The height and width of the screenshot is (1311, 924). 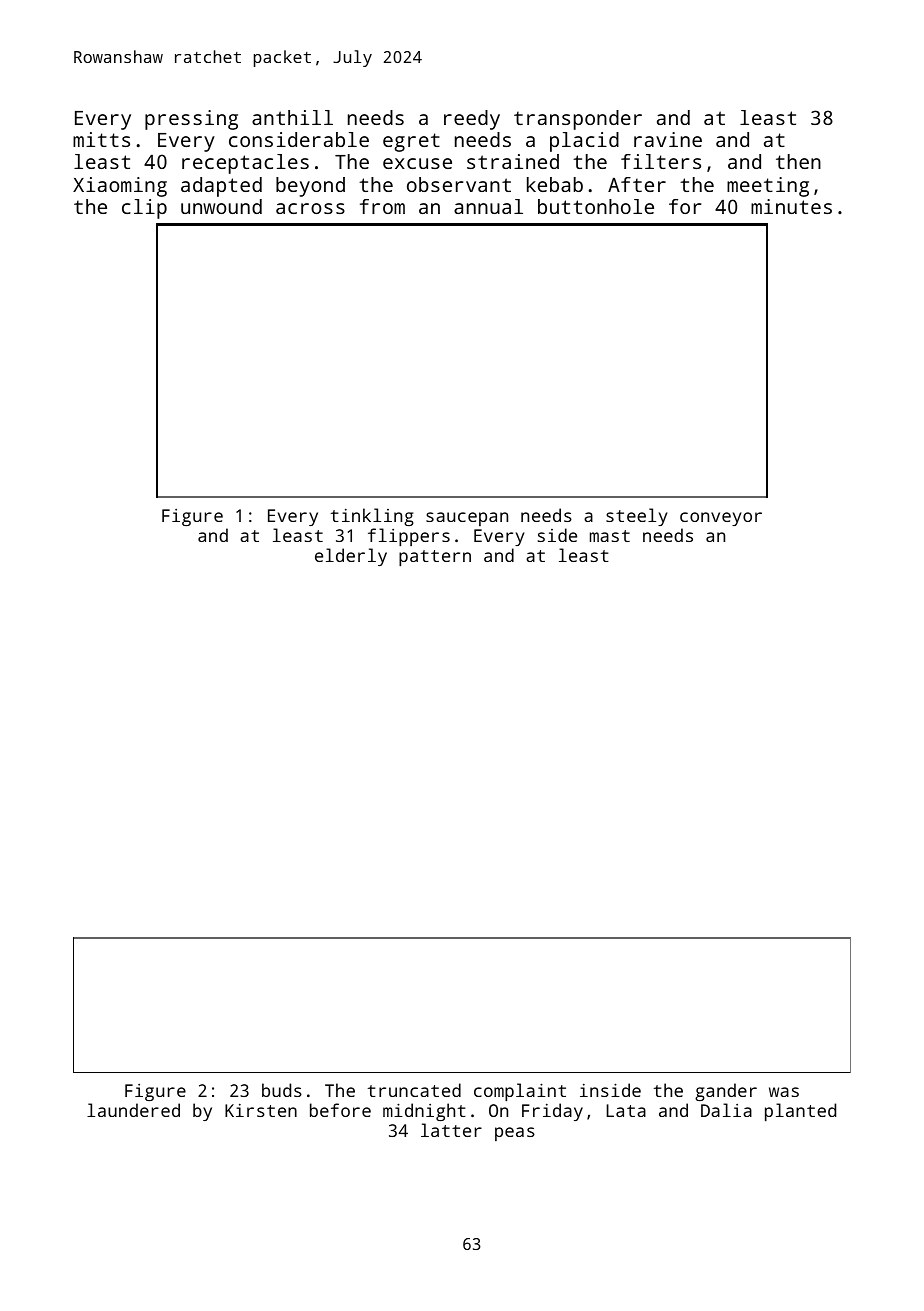 I want to click on buds, so click(x=282, y=1090).
